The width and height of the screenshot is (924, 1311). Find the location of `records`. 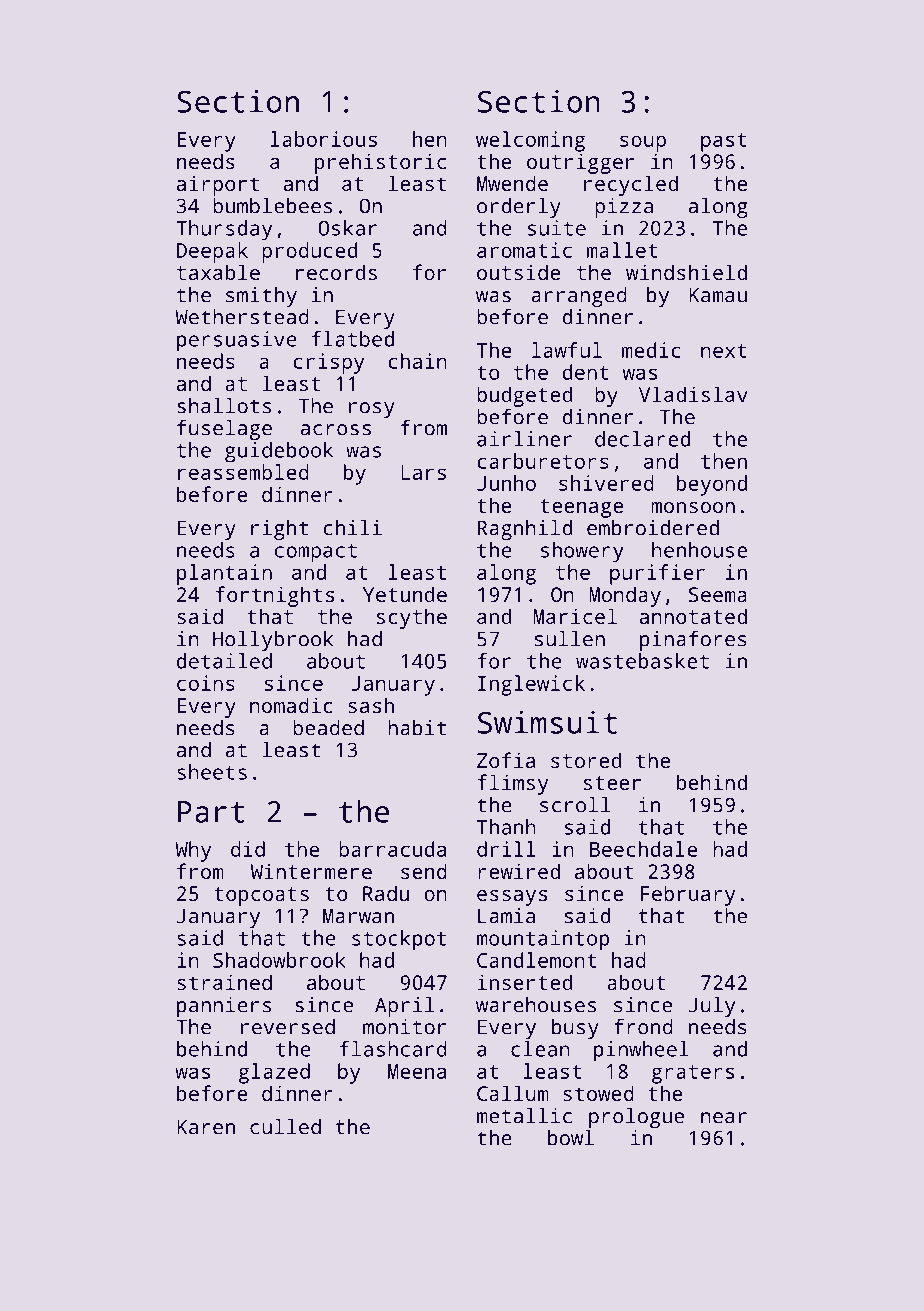

records is located at coordinates (336, 272).
